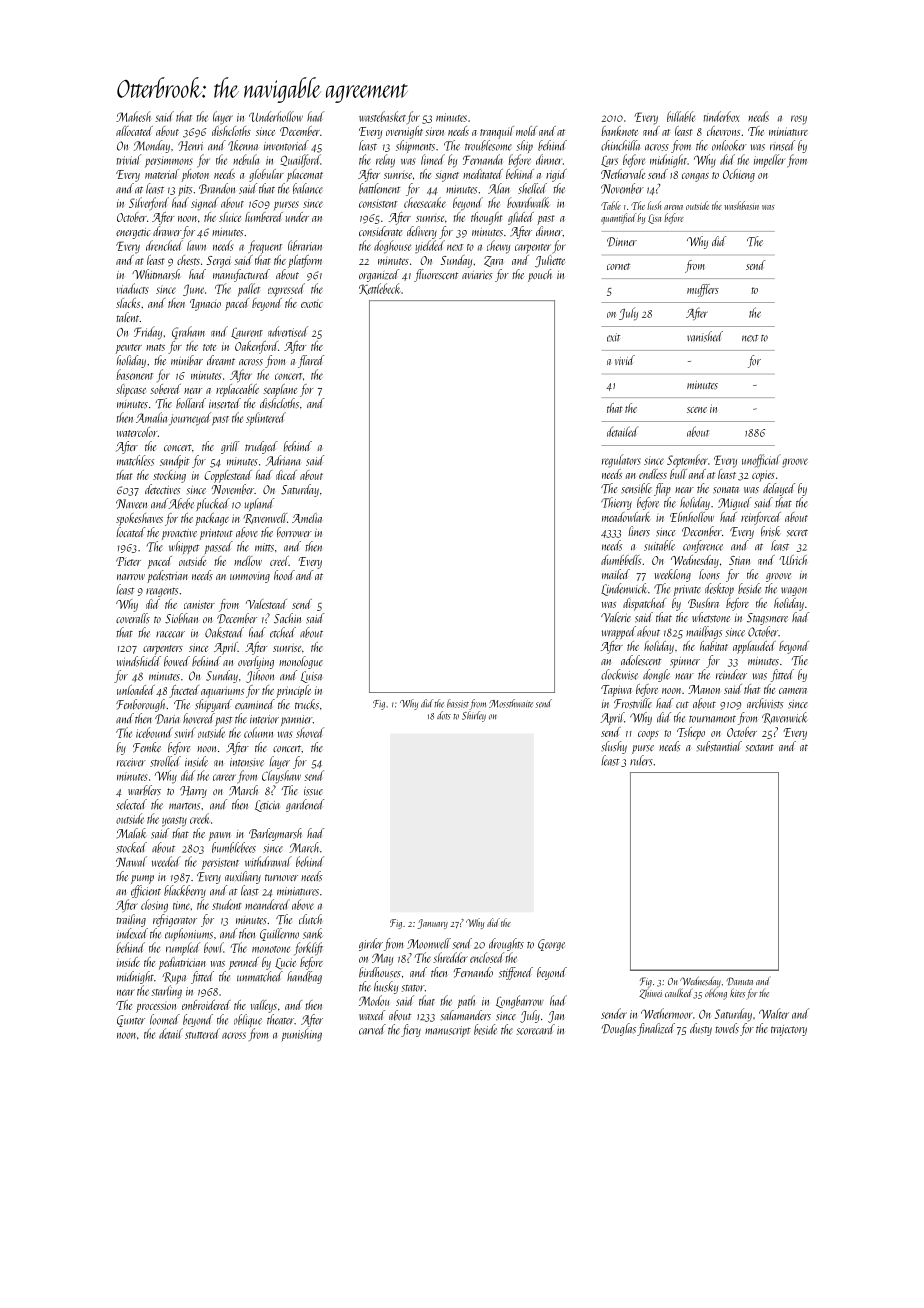 The width and height of the image is (924, 1308). What do you see at coordinates (799, 120) in the image?
I see `rosy` at bounding box center [799, 120].
